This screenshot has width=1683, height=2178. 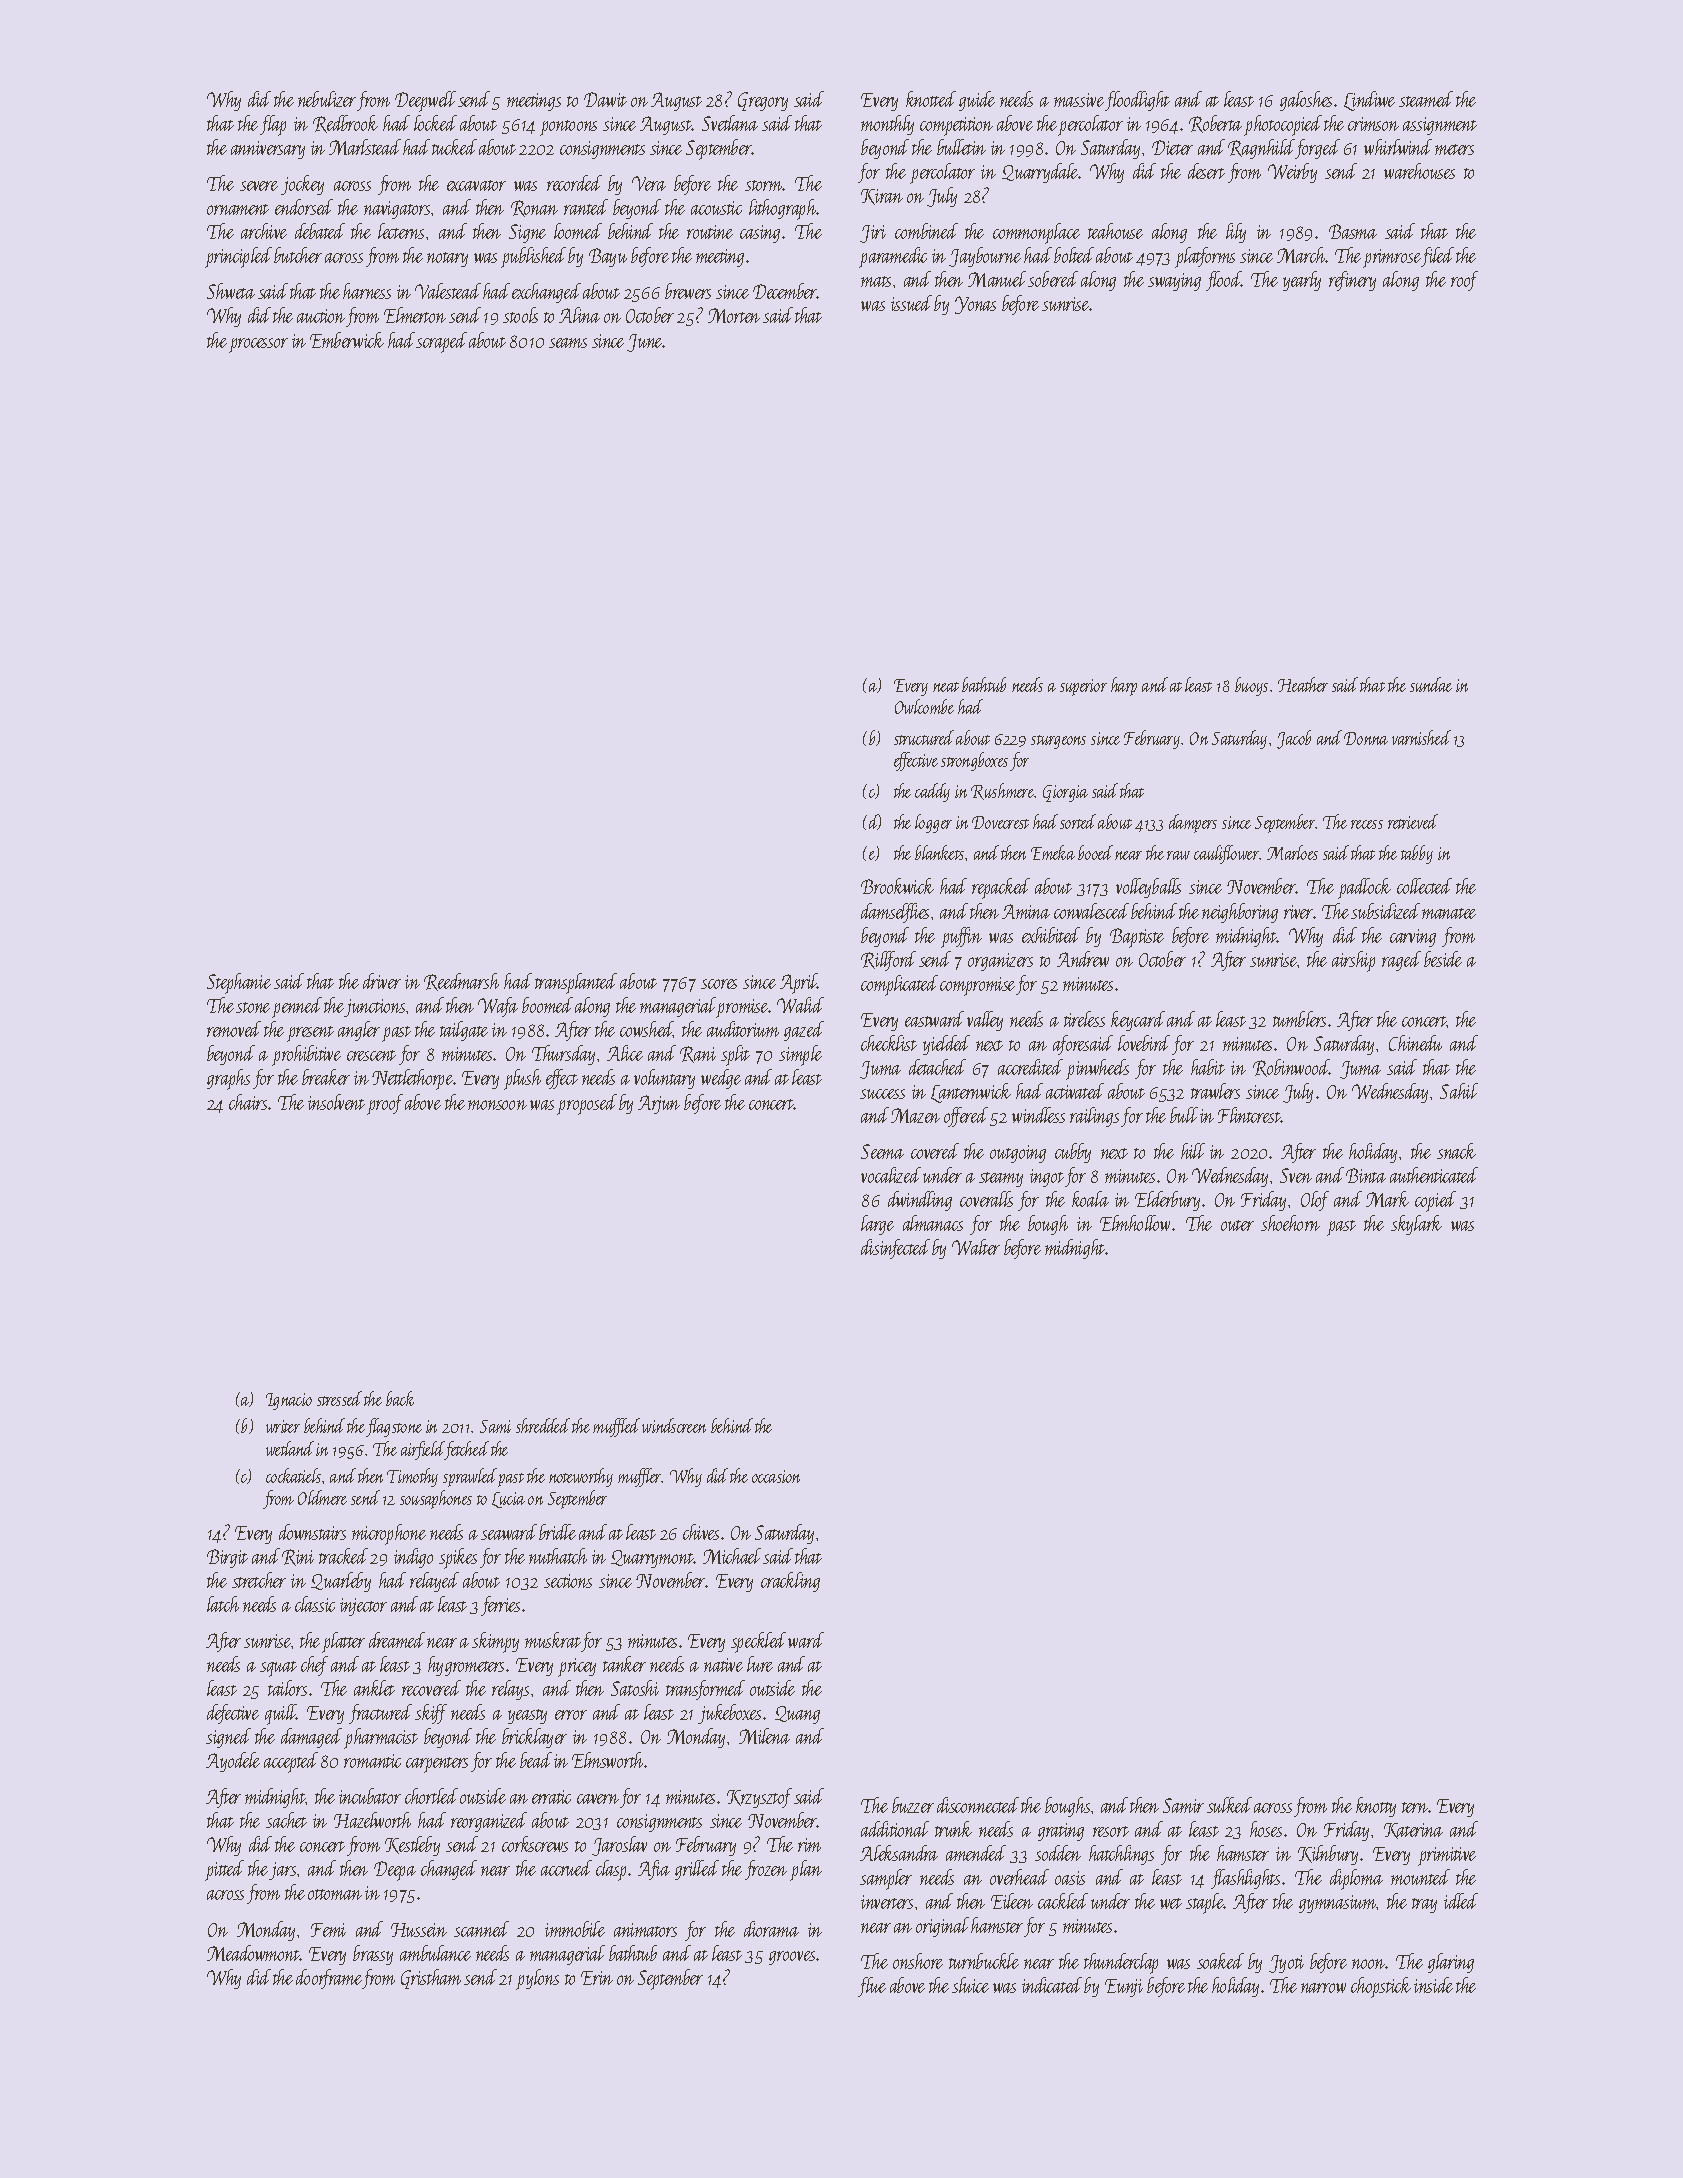 I want to click on lily, so click(x=1236, y=233).
